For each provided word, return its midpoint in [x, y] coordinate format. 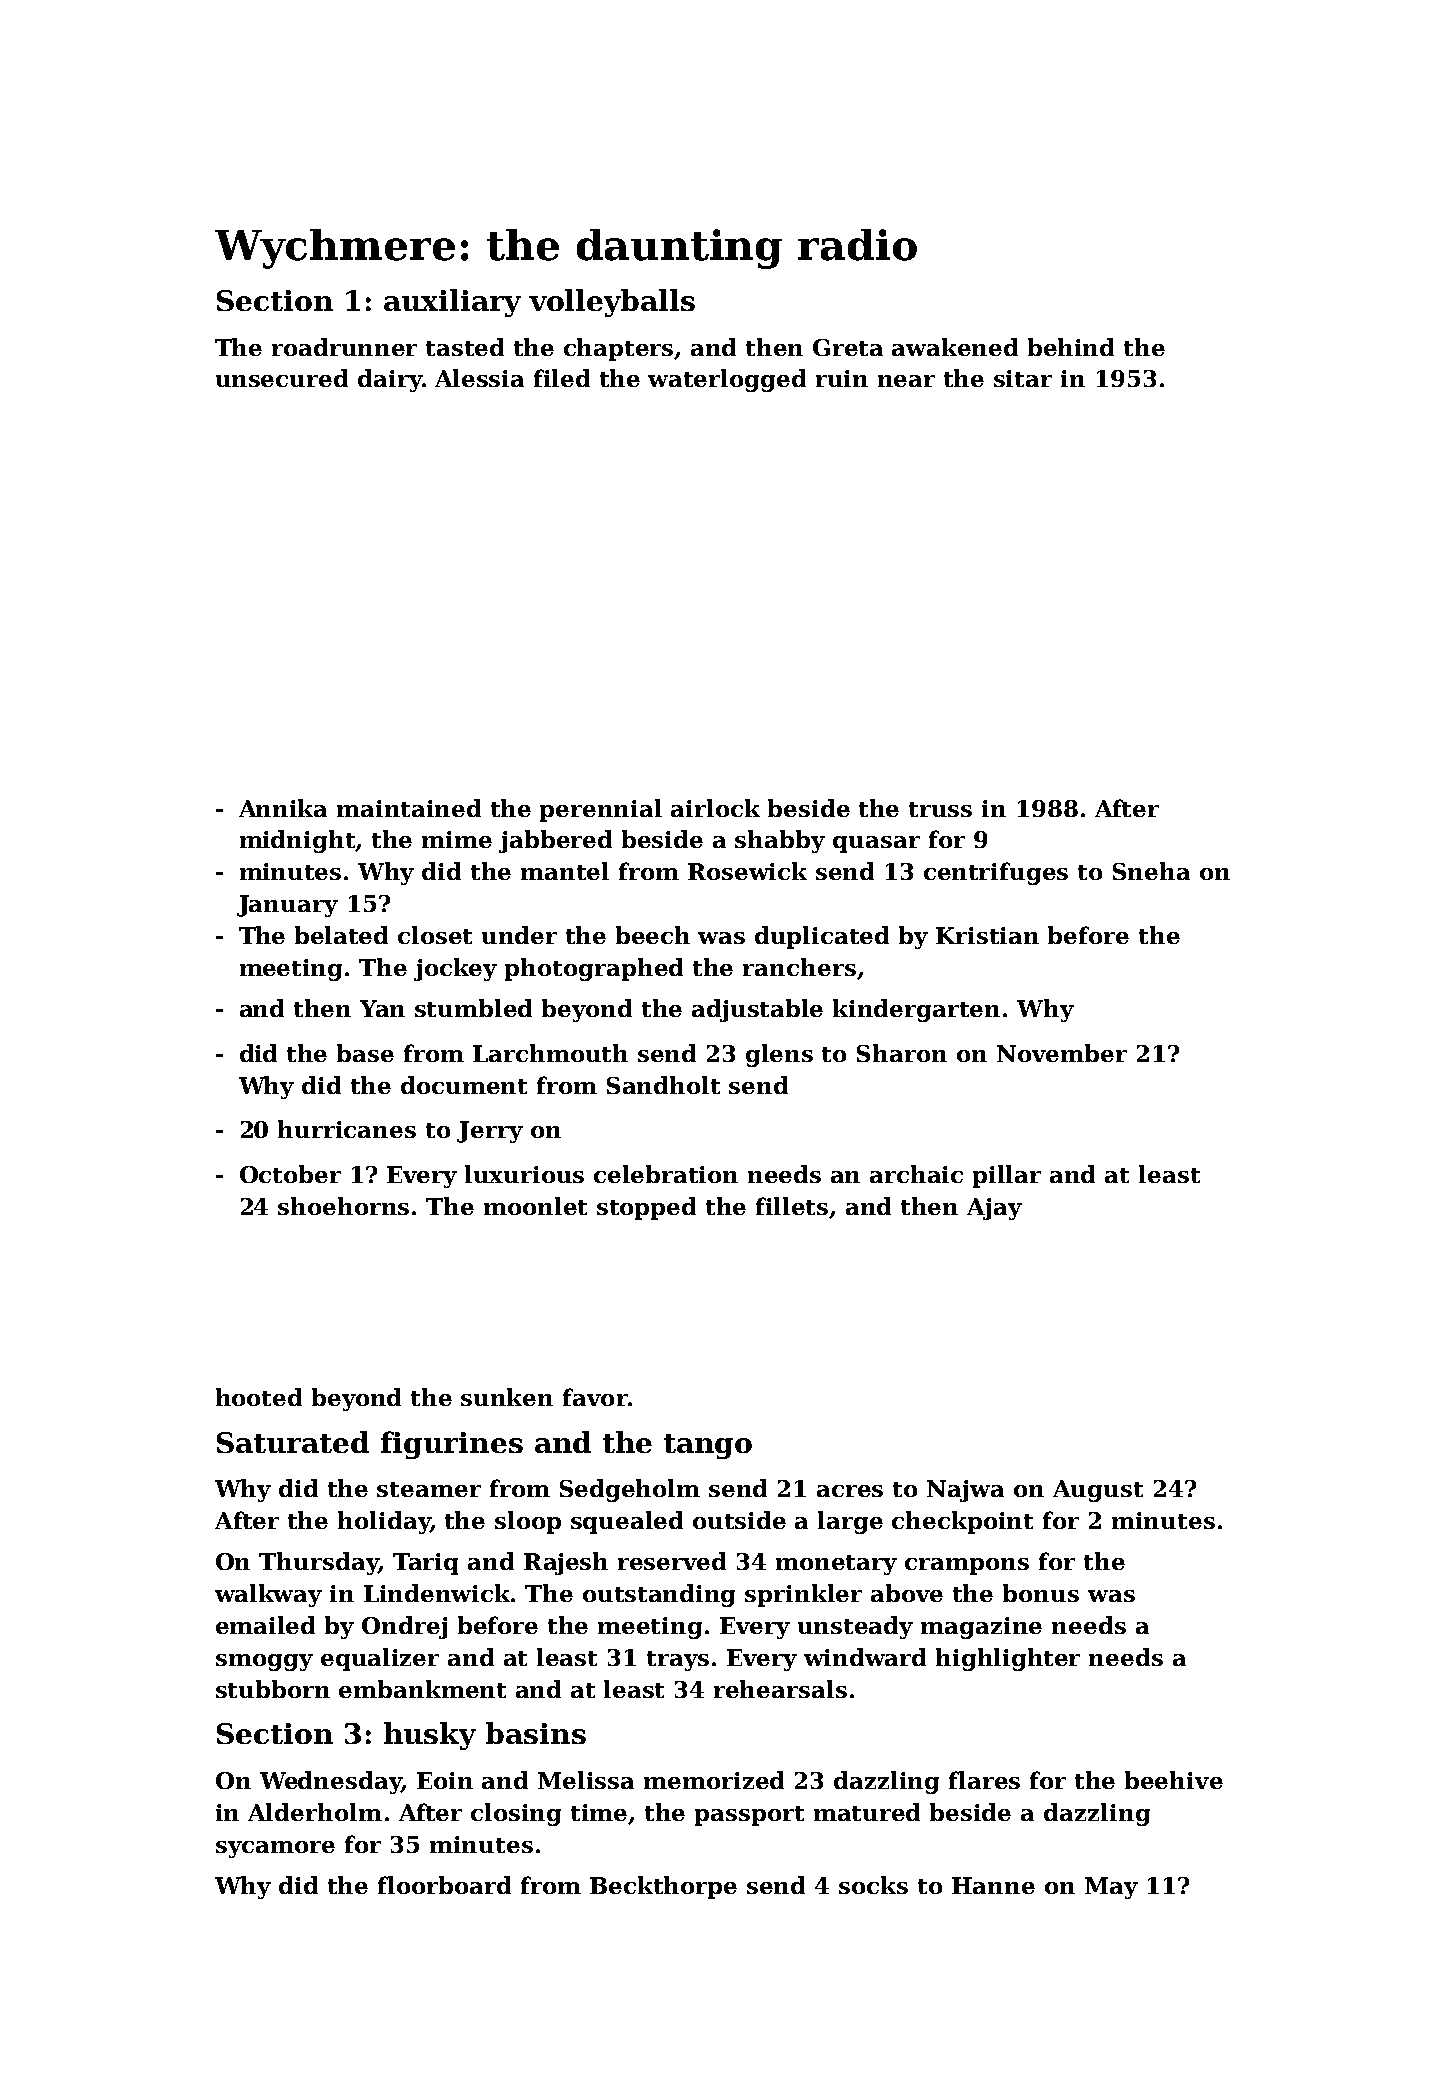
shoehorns [343, 1206]
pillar [1007, 1176]
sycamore [275, 1849]
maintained [409, 808]
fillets [792, 1206]
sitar [1023, 378]
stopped [646, 1208]
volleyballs [612, 303]
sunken [507, 1397]
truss [940, 809]
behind [1071, 347]
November [1062, 1053]
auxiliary [452, 303]
